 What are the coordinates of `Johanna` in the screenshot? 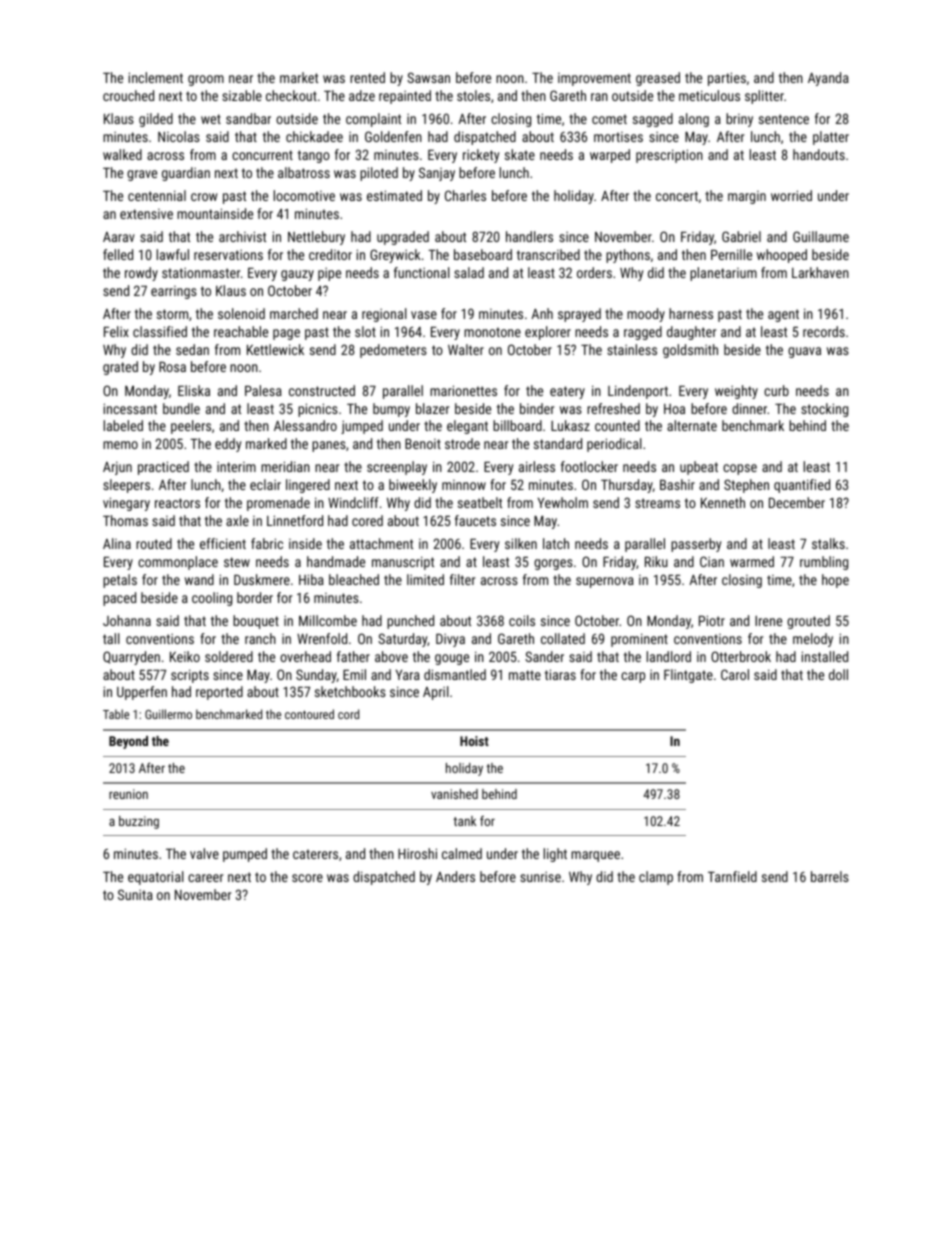 It's located at (127, 620).
